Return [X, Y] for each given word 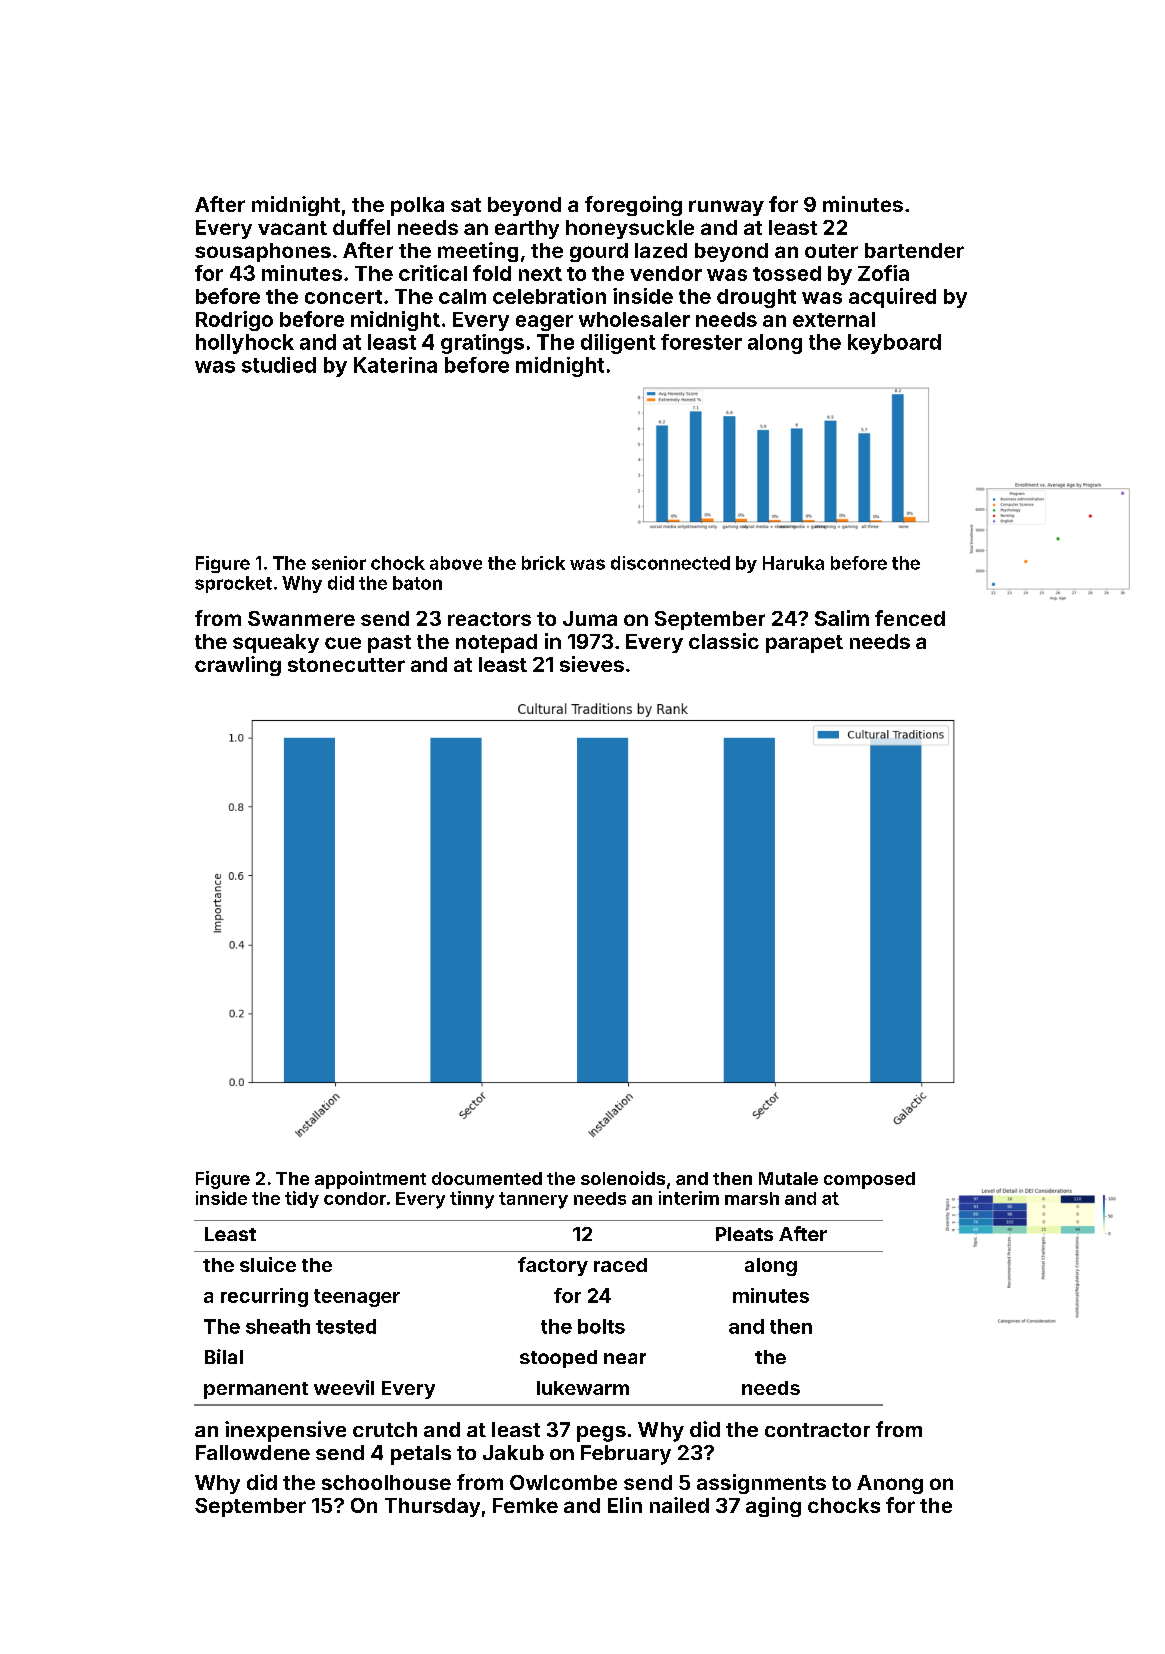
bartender [914, 250]
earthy [527, 229]
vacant [292, 228]
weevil [344, 1387]
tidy [302, 1199]
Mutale [788, 1178]
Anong [890, 1484]
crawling [238, 666]
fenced [910, 618]
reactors [489, 619]
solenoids [623, 1178]
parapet [804, 644]
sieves [592, 664]
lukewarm [583, 1388]
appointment [370, 1180]
